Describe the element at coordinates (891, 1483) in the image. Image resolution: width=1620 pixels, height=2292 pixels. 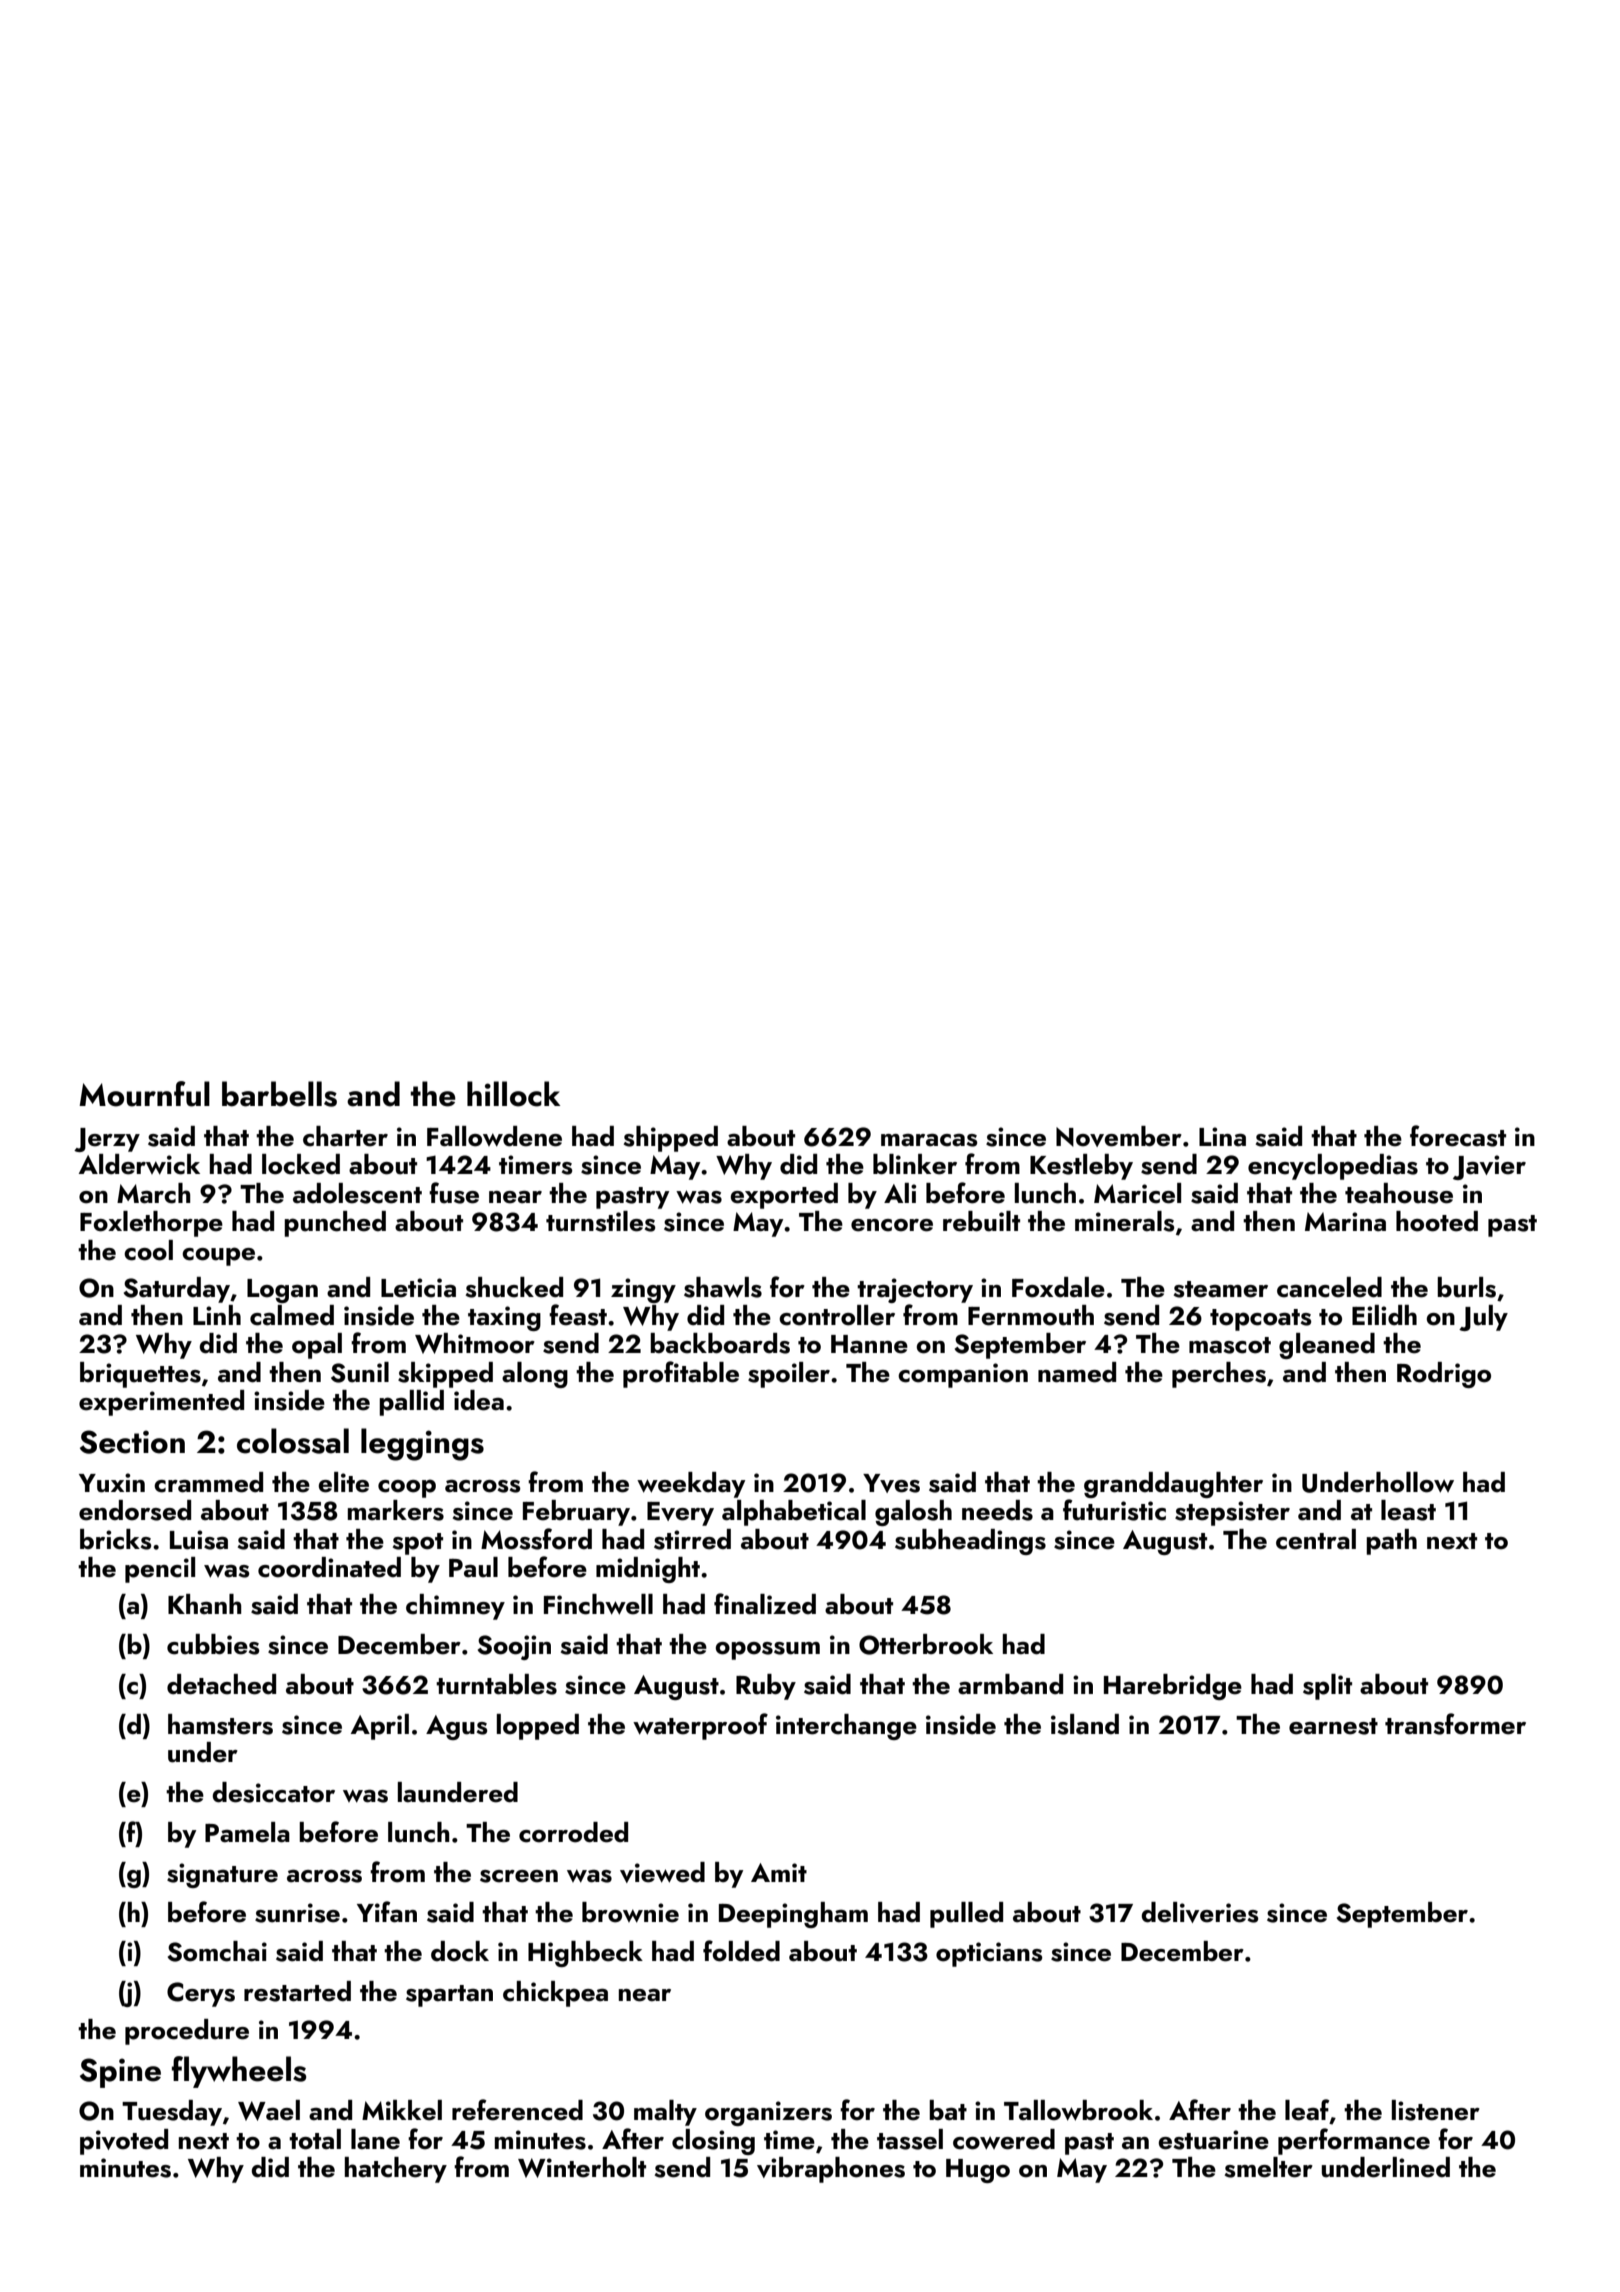
I see `Yves` at that location.
